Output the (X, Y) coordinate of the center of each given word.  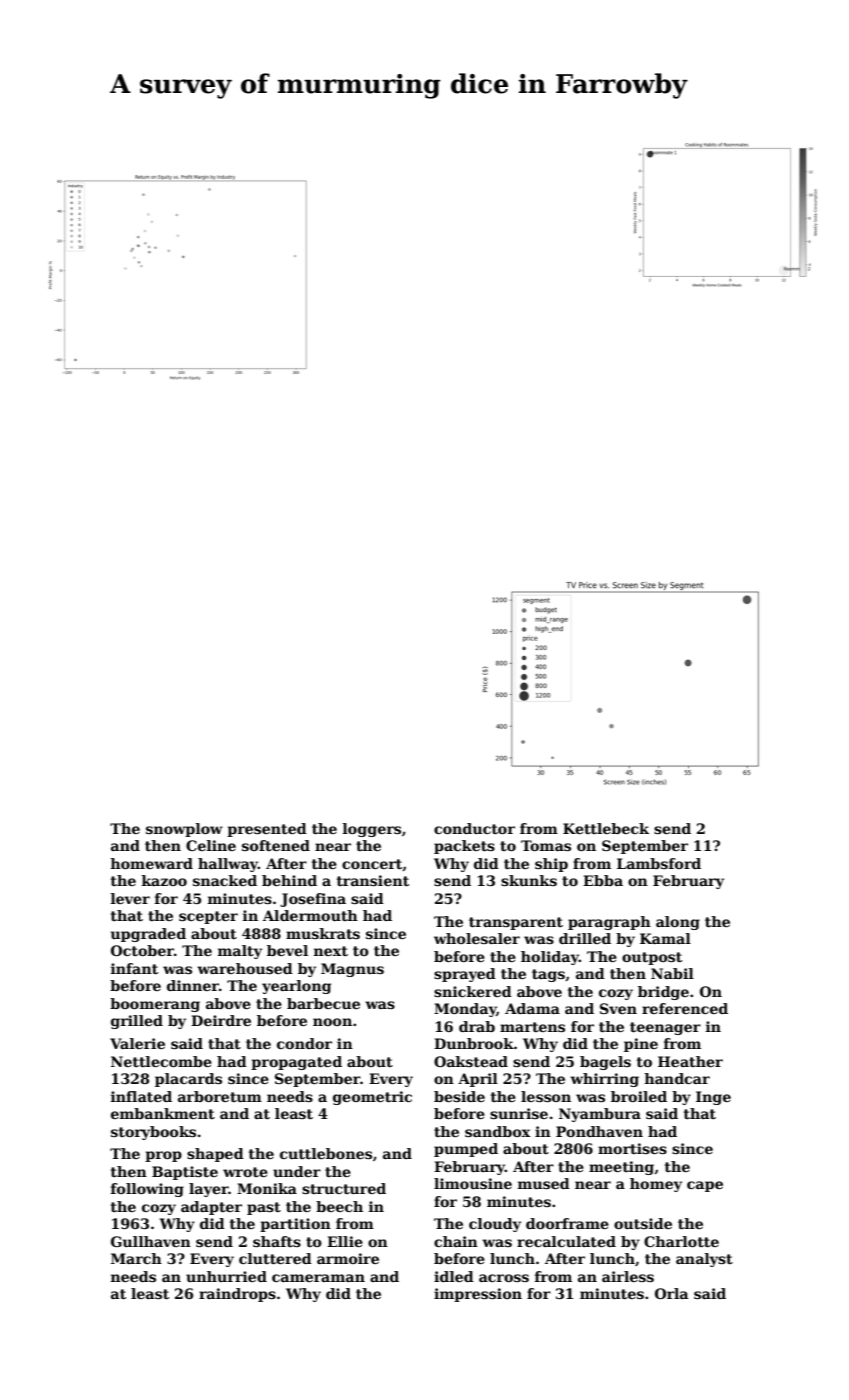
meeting (621, 1168)
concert (372, 865)
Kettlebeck (606, 828)
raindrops (237, 1295)
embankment (163, 1113)
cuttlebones (326, 1153)
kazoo (164, 880)
